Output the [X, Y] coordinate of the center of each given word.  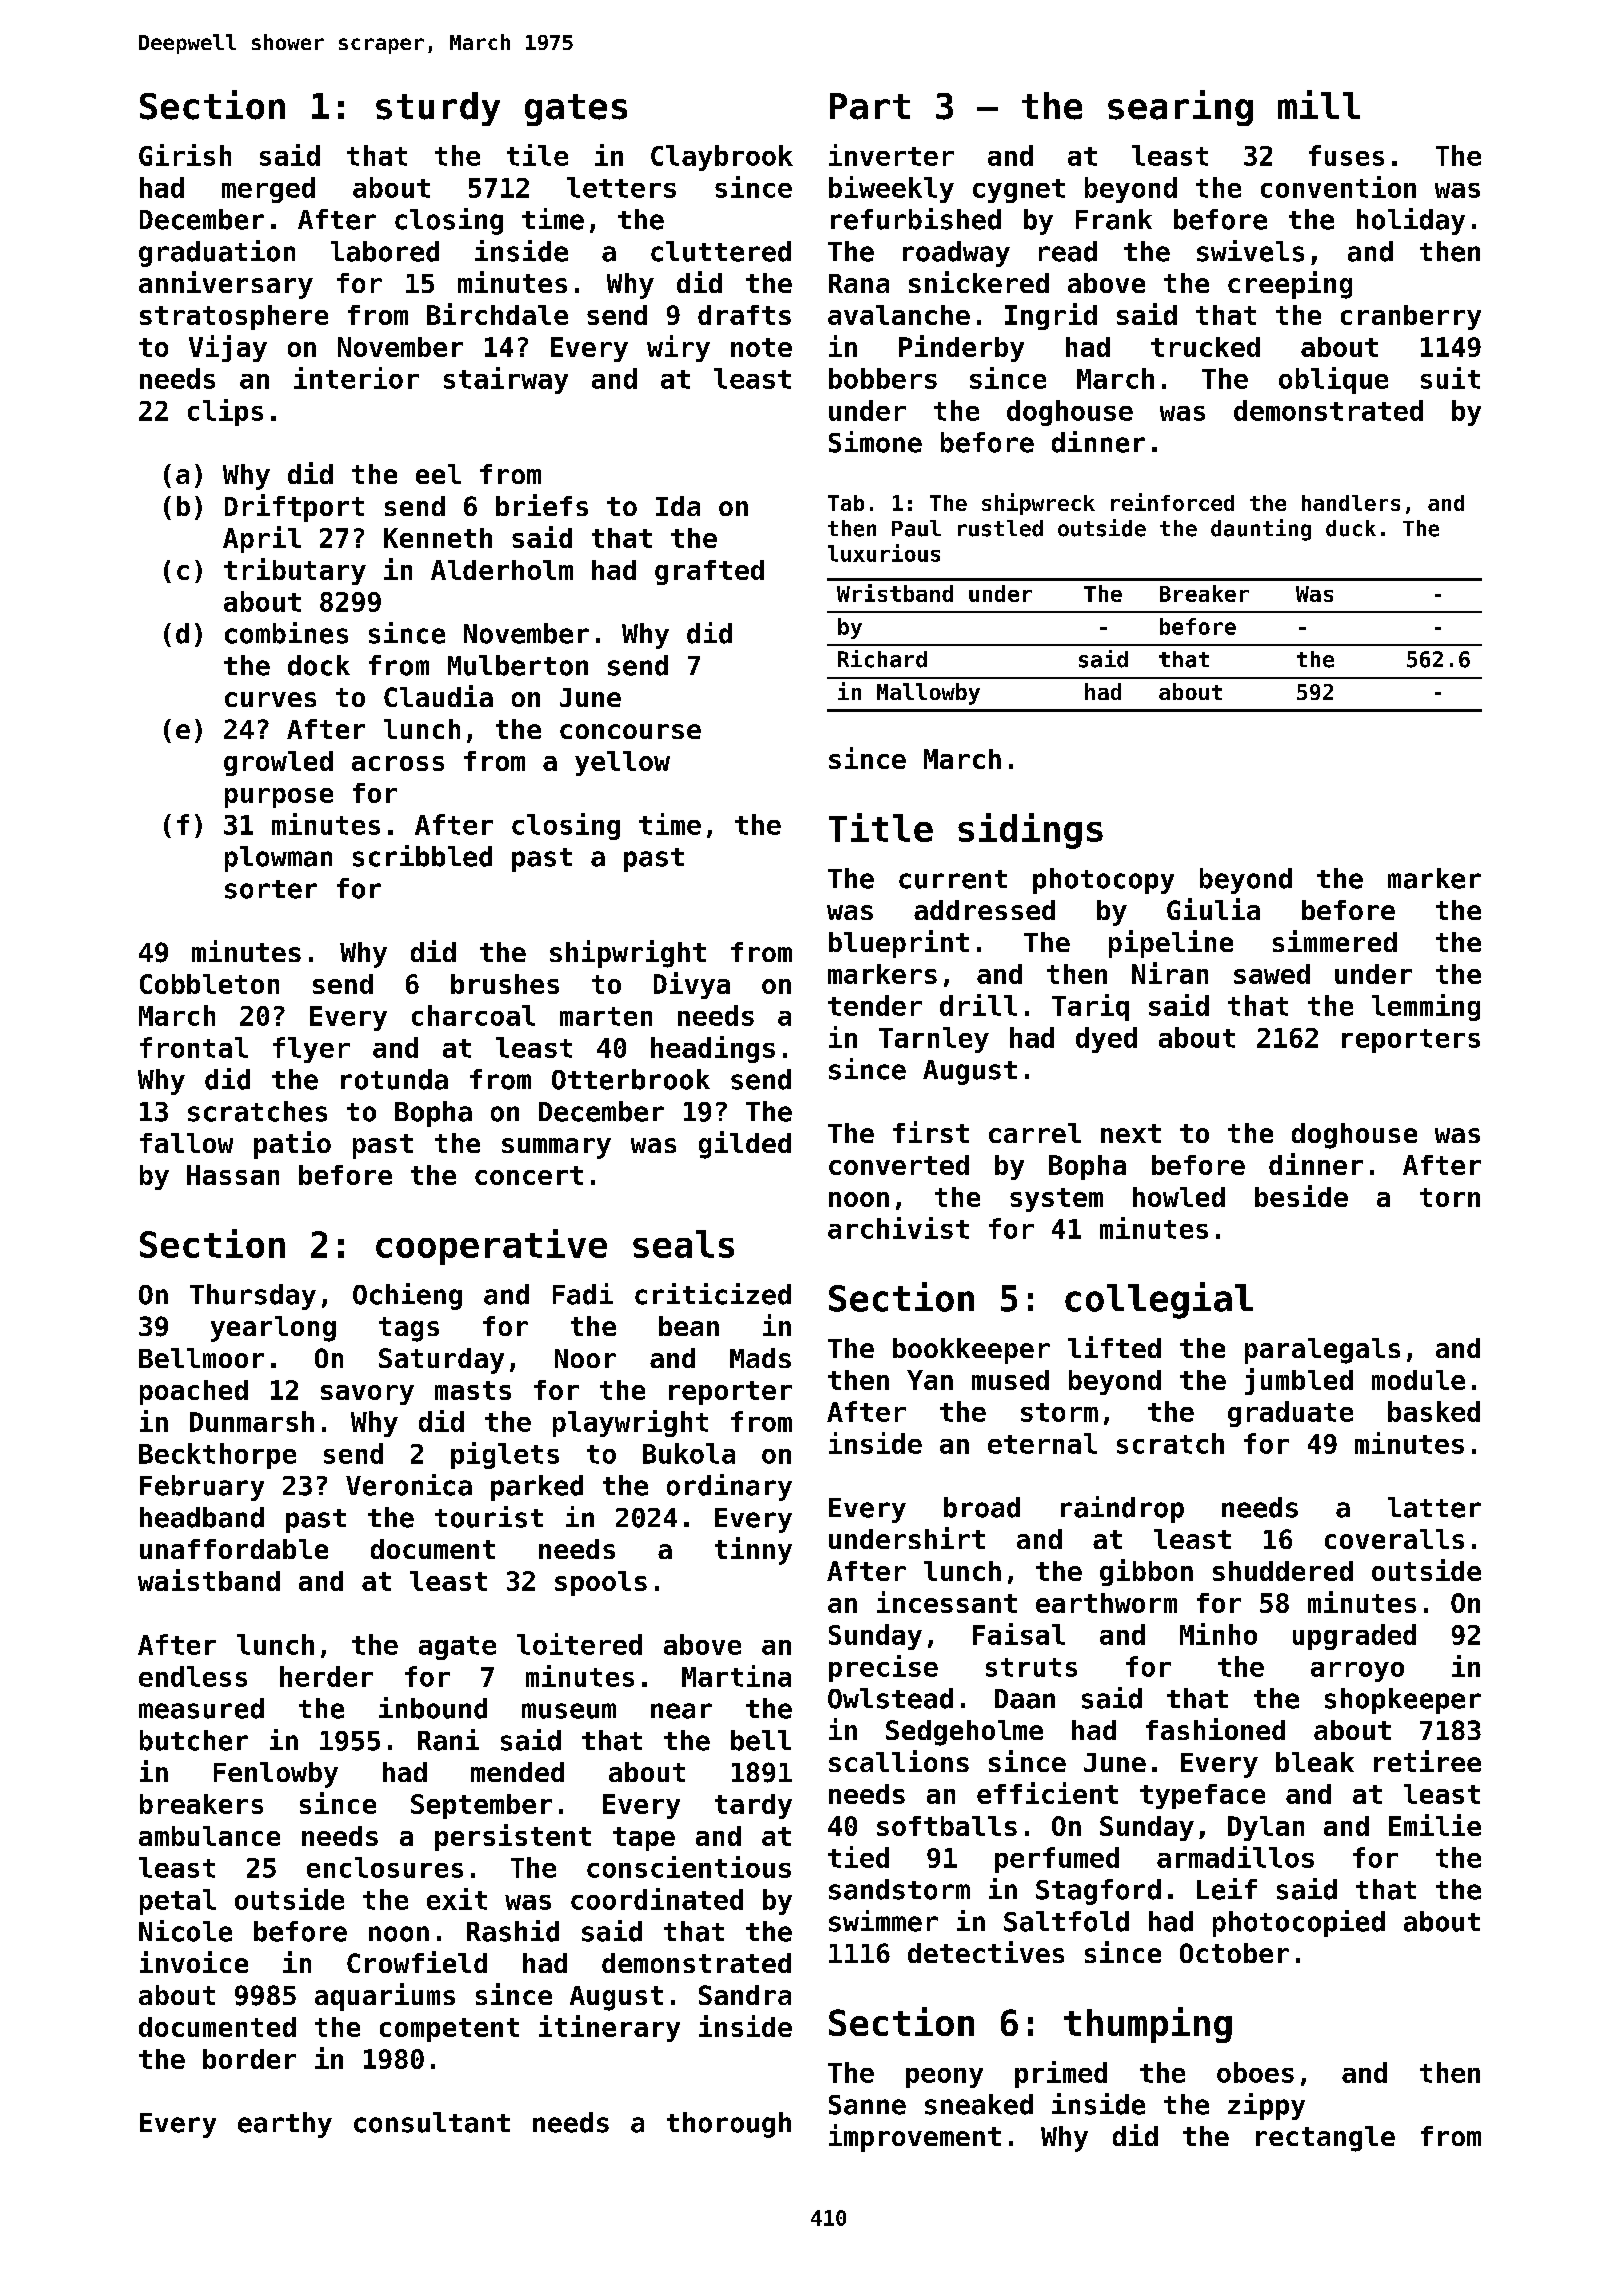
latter [1434, 1507]
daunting [1261, 530]
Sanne [867, 2105]
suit [1450, 378]
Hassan [233, 1175]
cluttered [721, 251]
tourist [489, 1517]
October [1234, 1953]
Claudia [438, 696]
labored [385, 251]
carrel [1035, 1133]
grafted [709, 572]
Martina [736, 1676]
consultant [432, 2122]
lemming [1426, 1007]
